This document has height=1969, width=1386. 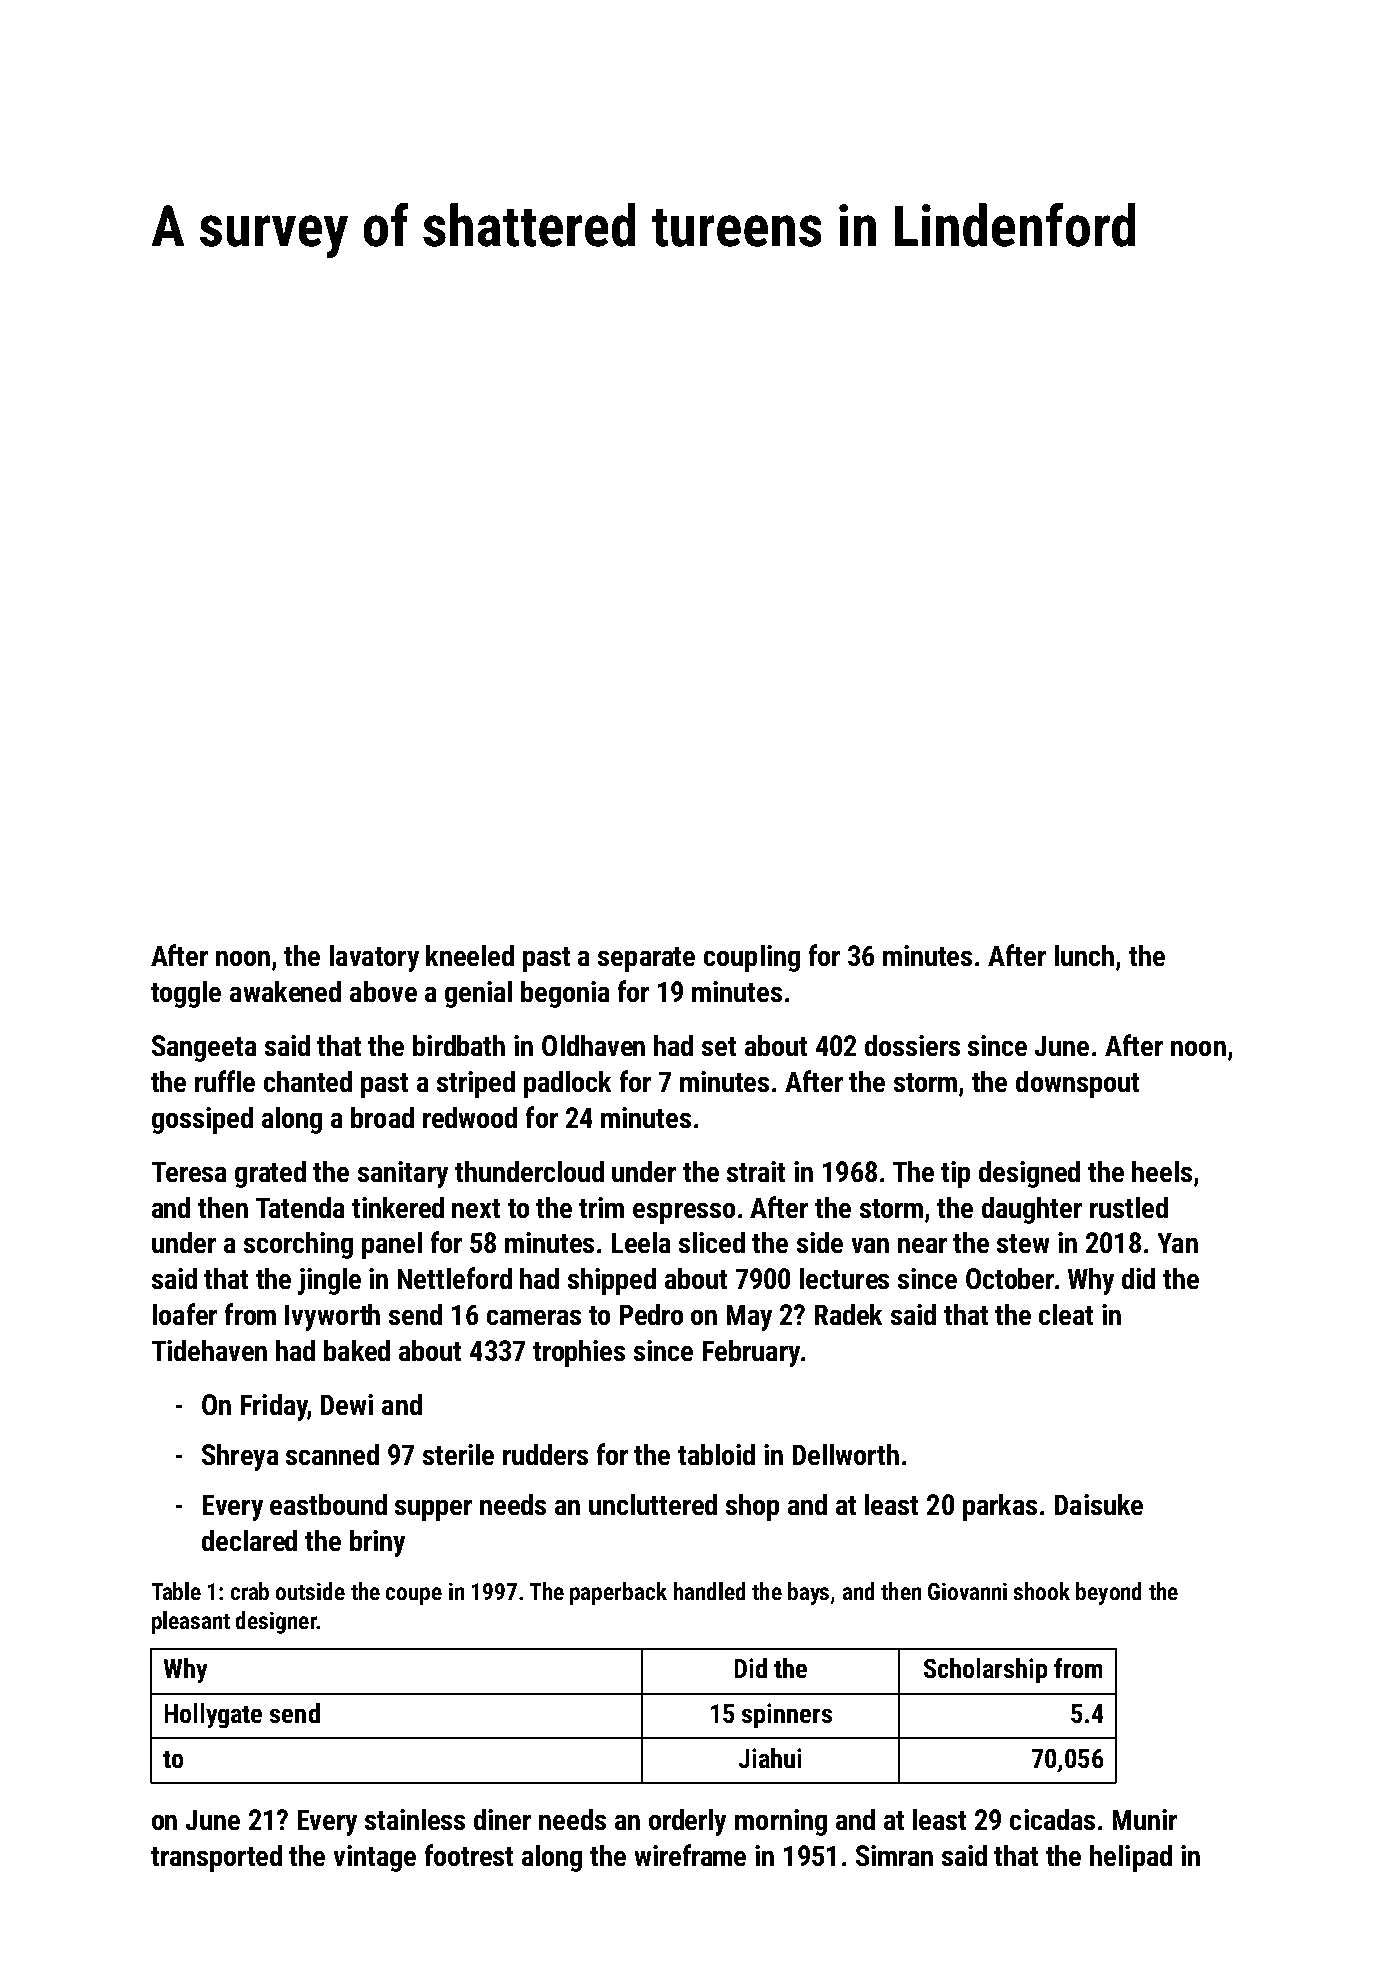 I want to click on cleat, so click(x=1066, y=1314).
